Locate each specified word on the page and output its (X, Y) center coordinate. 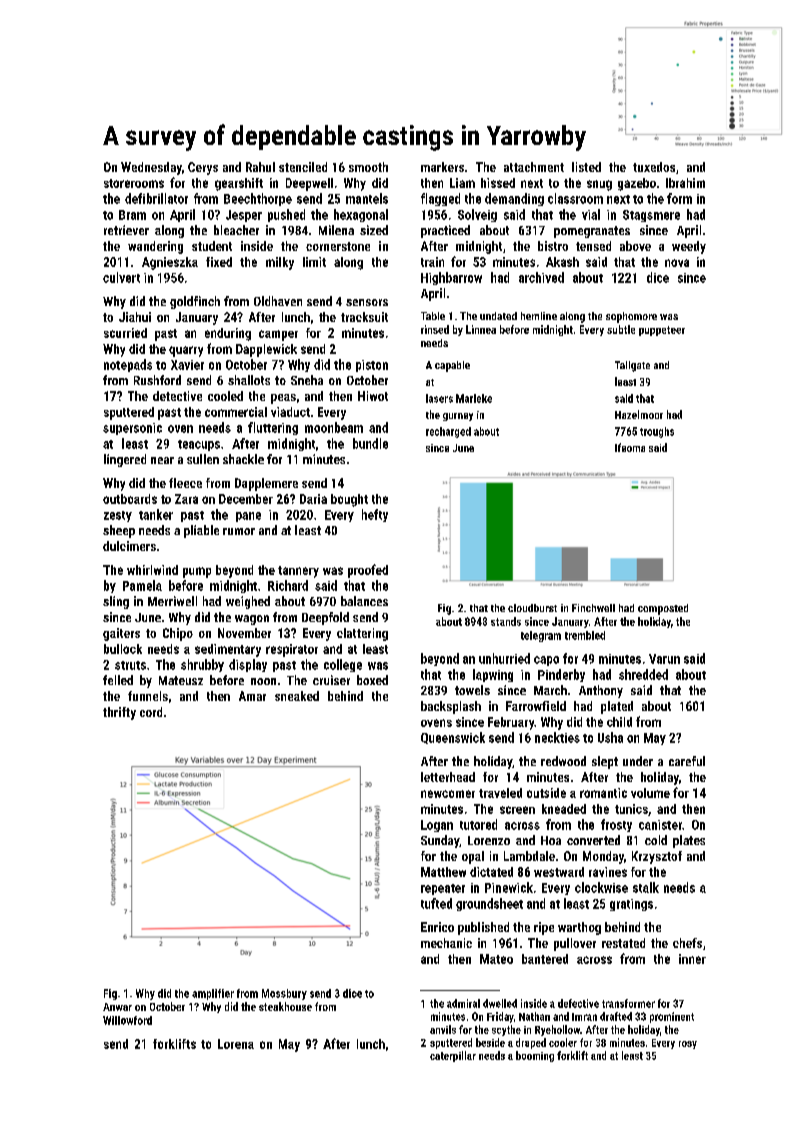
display (248, 665)
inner (692, 959)
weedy (689, 247)
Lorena (236, 1044)
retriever (126, 230)
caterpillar (453, 1056)
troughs (657, 432)
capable (452, 366)
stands (506, 621)
